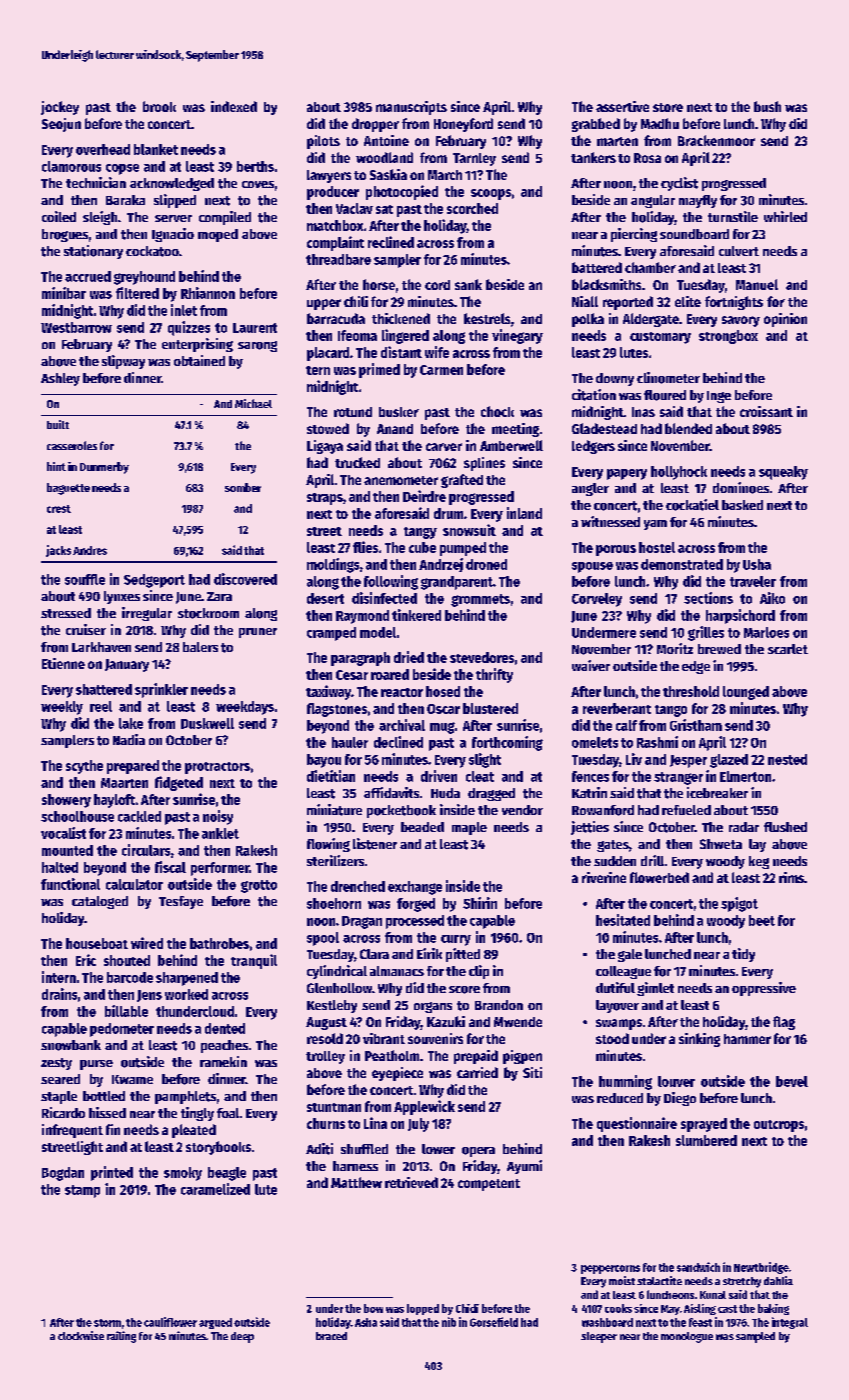 The width and height of the screenshot is (849, 1400). Describe the element at coordinates (686, 810) in the screenshot. I see `refueled` at that location.
